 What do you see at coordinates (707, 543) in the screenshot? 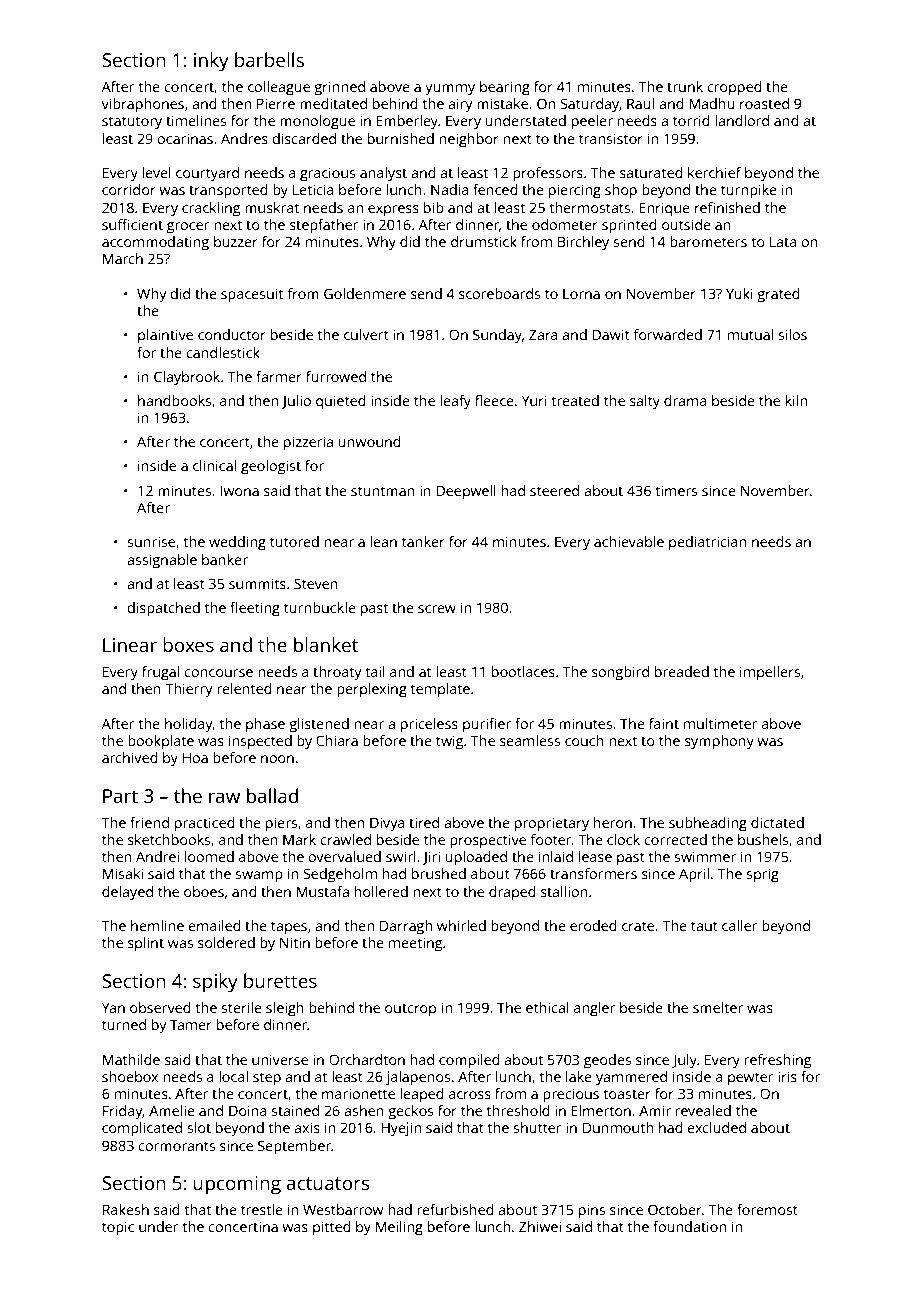
I see `pediatrician` at bounding box center [707, 543].
